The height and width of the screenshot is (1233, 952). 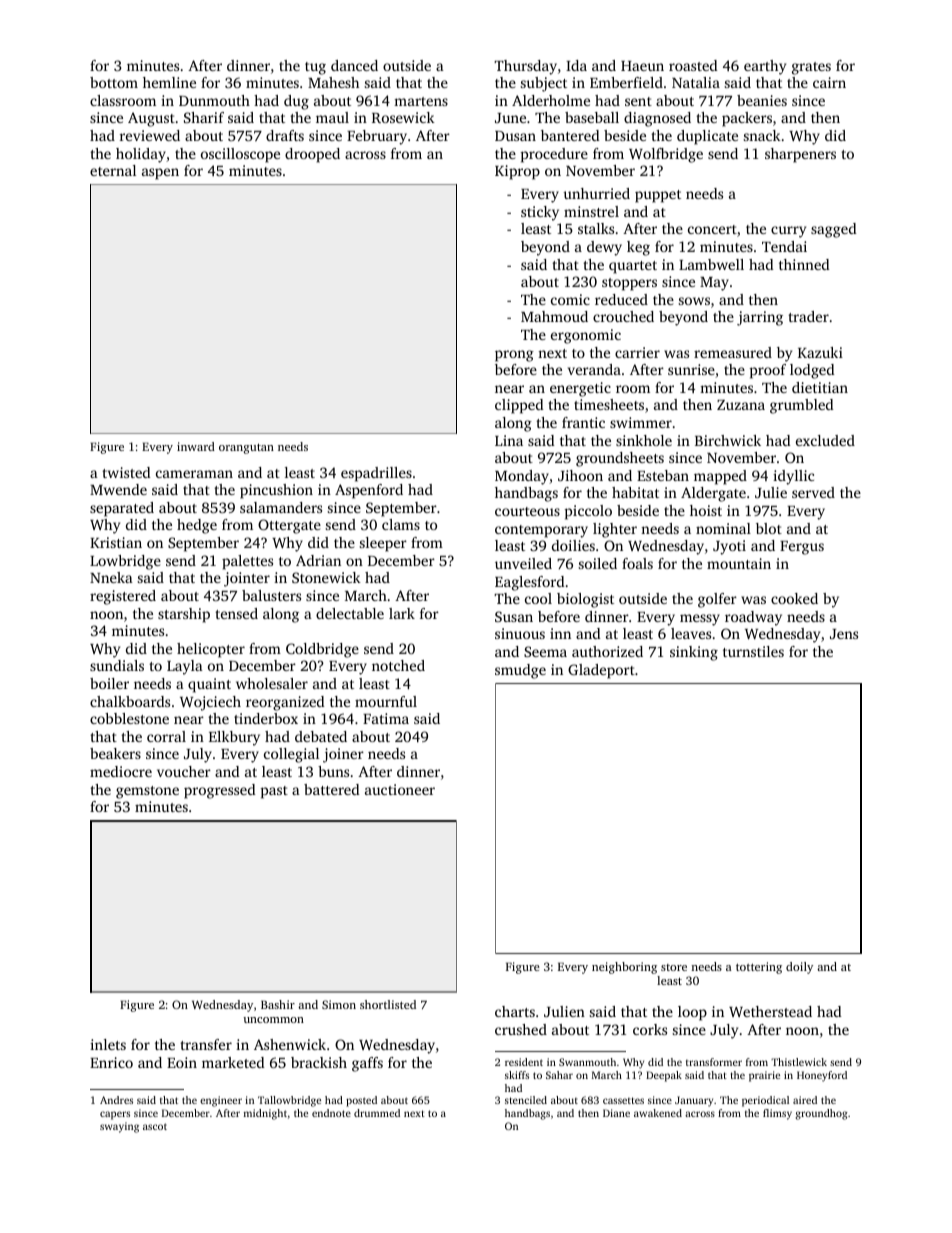 I want to click on drafts, so click(x=285, y=135).
